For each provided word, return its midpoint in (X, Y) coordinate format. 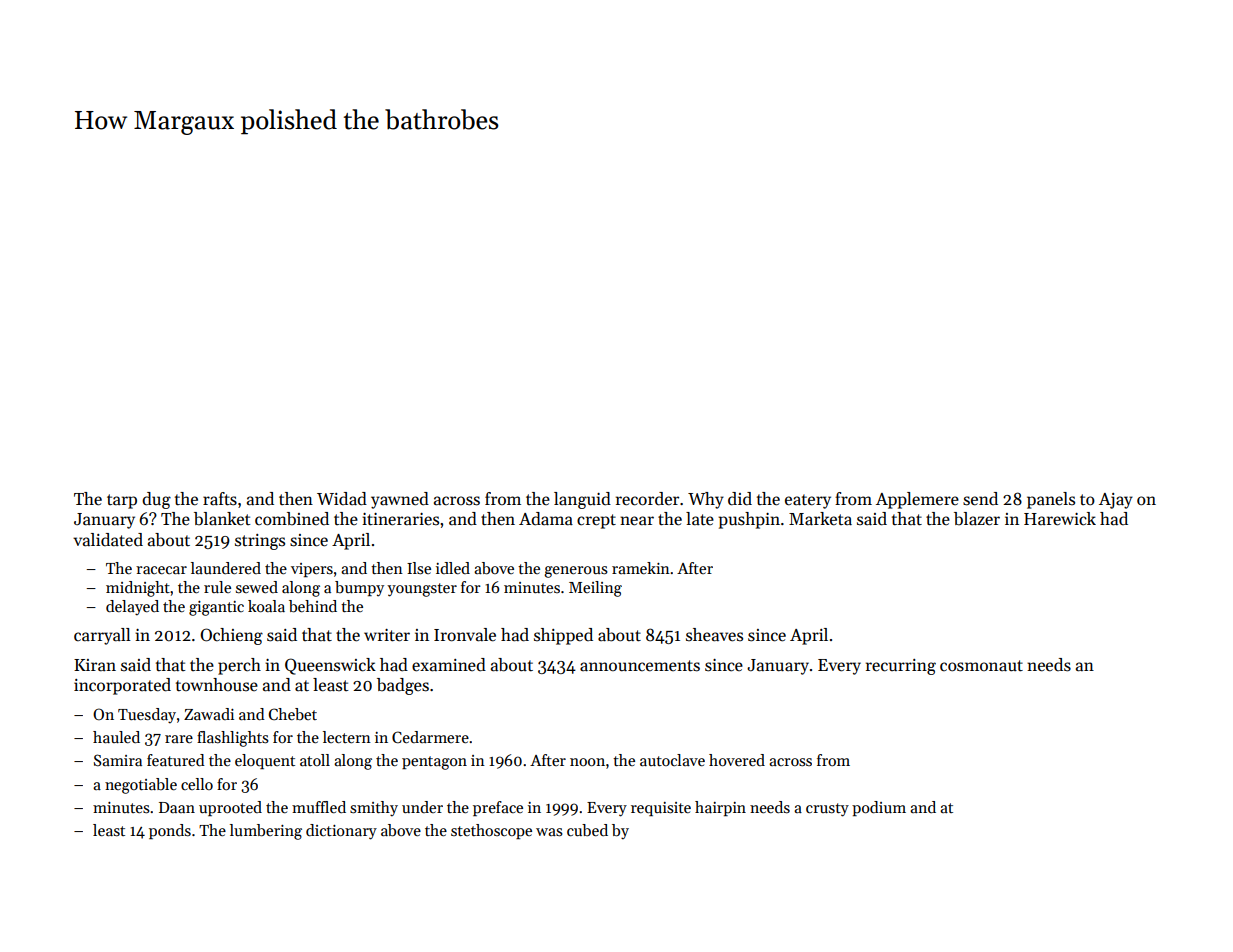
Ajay (1116, 501)
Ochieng (231, 636)
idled (453, 568)
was (549, 832)
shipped (563, 636)
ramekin (641, 568)
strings (260, 542)
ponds (170, 831)
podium (879, 808)
